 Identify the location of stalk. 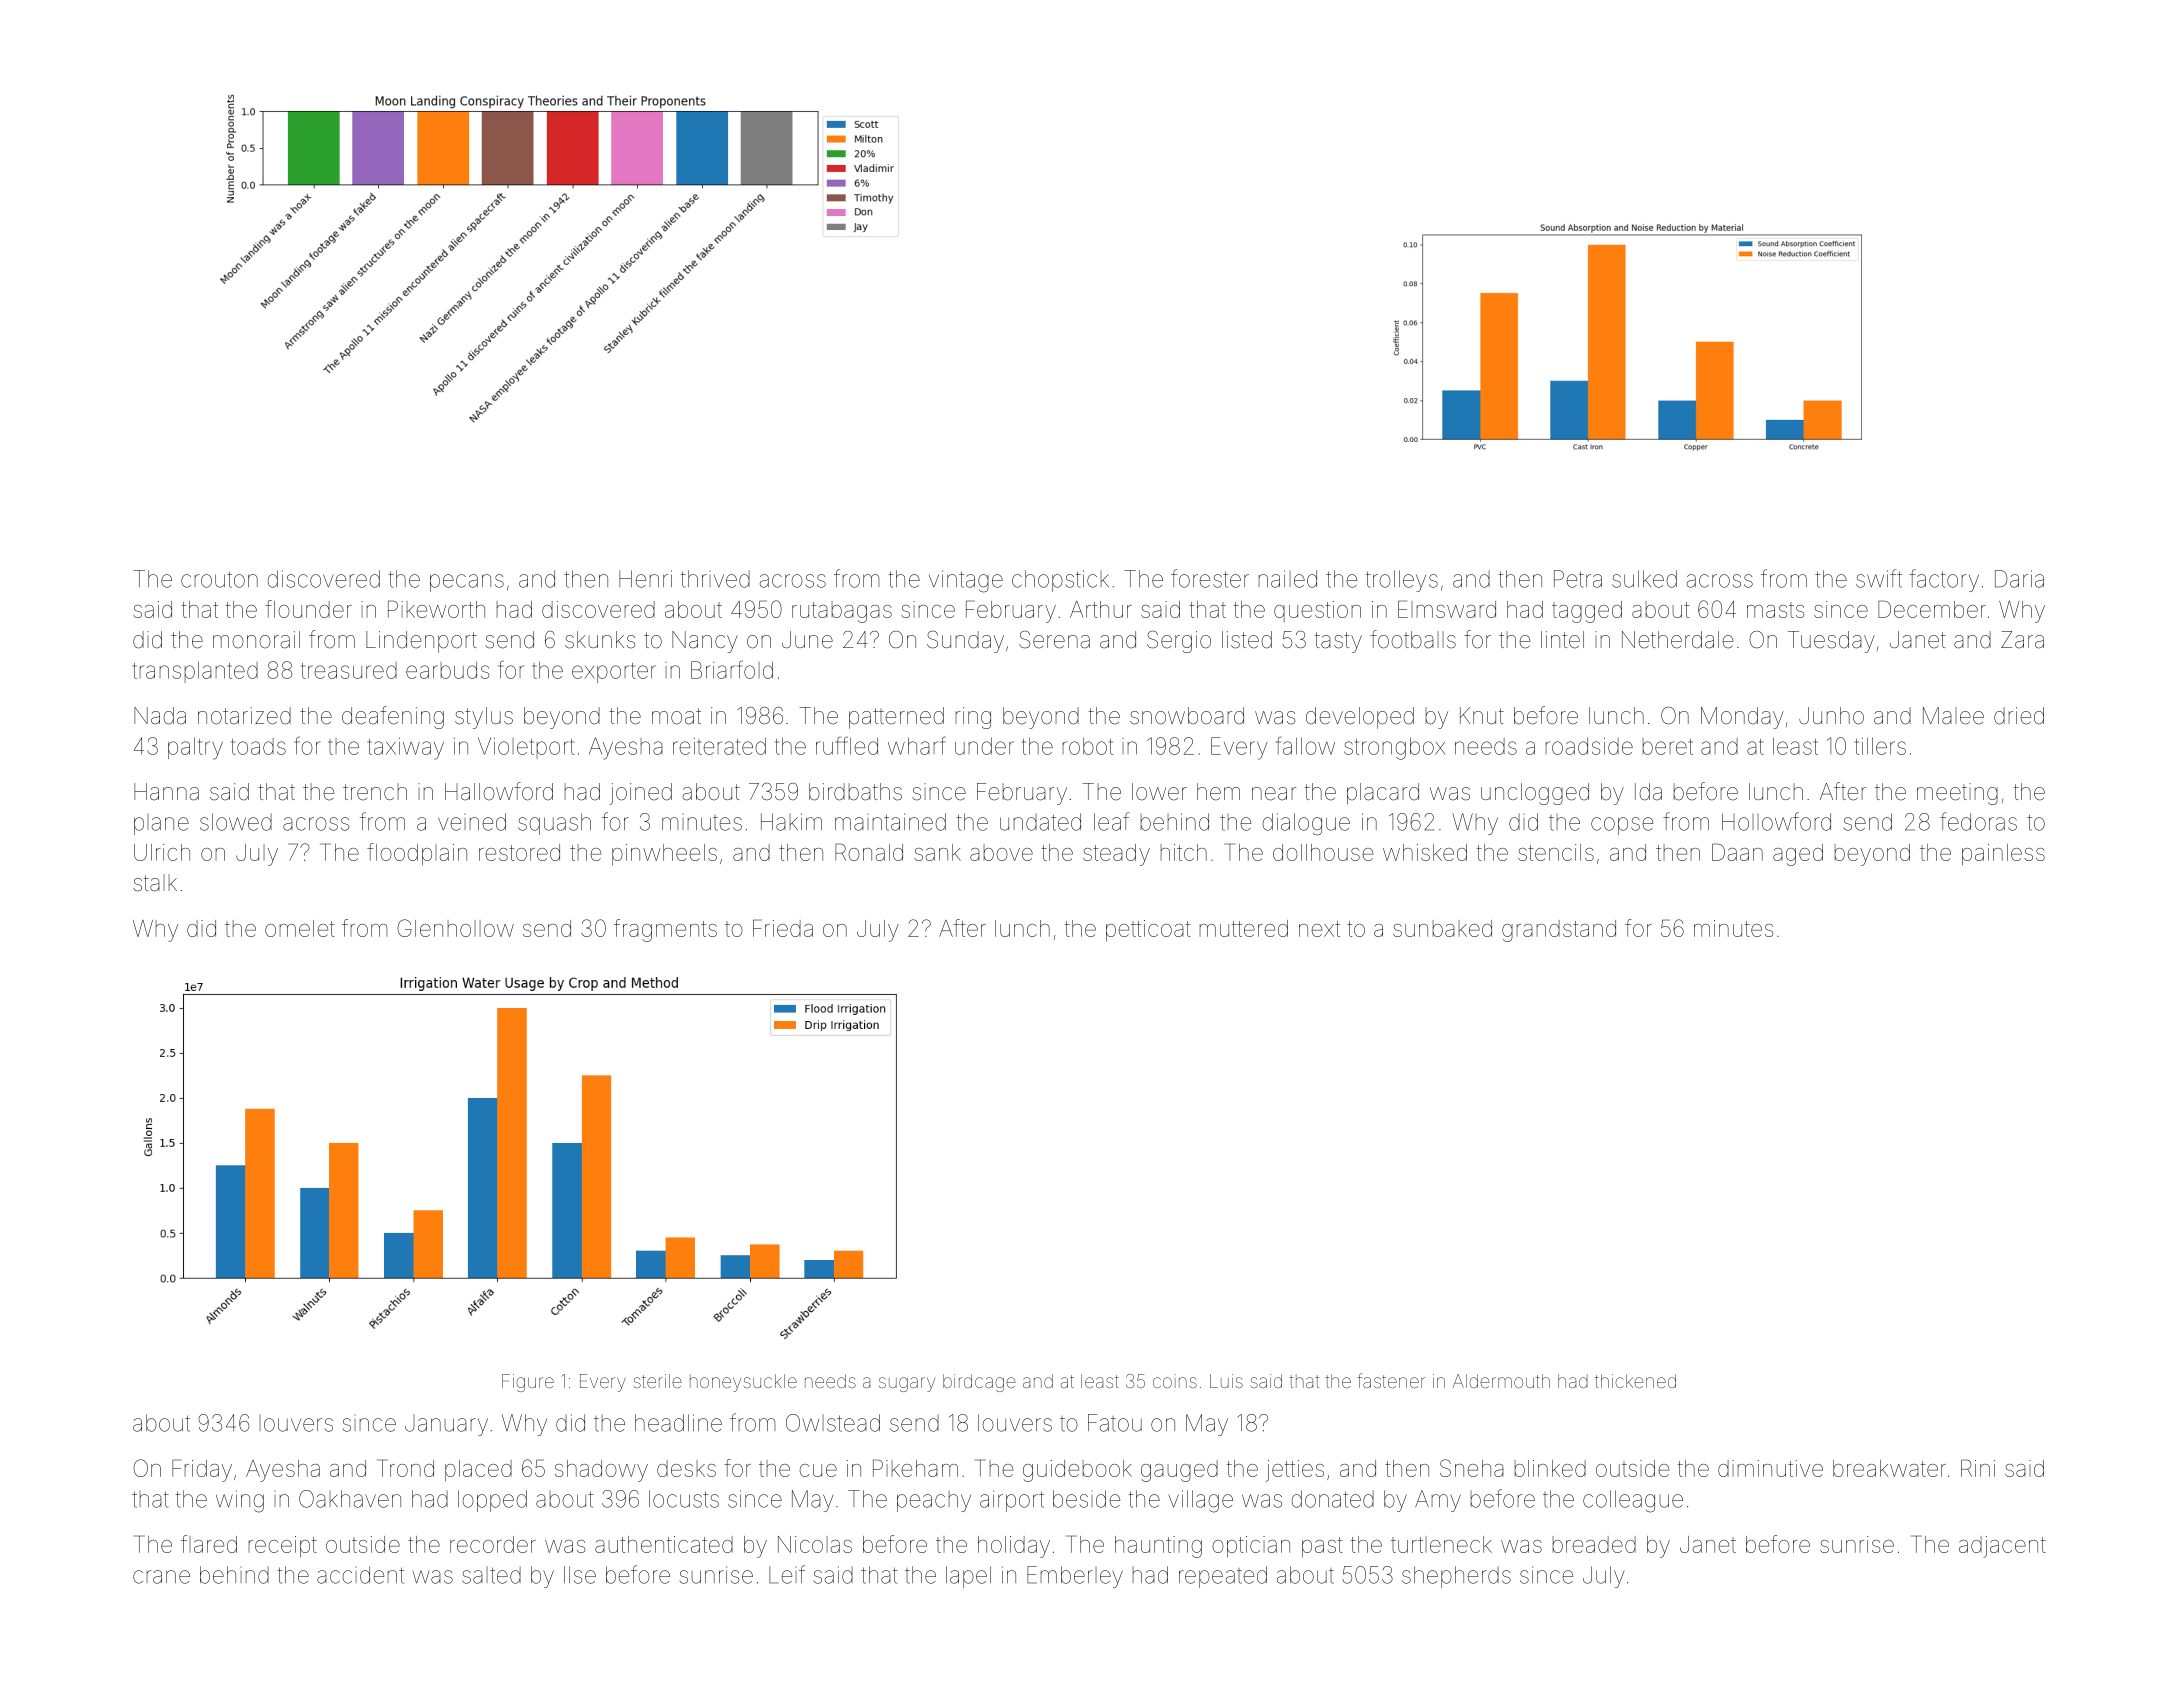
(155, 883).
